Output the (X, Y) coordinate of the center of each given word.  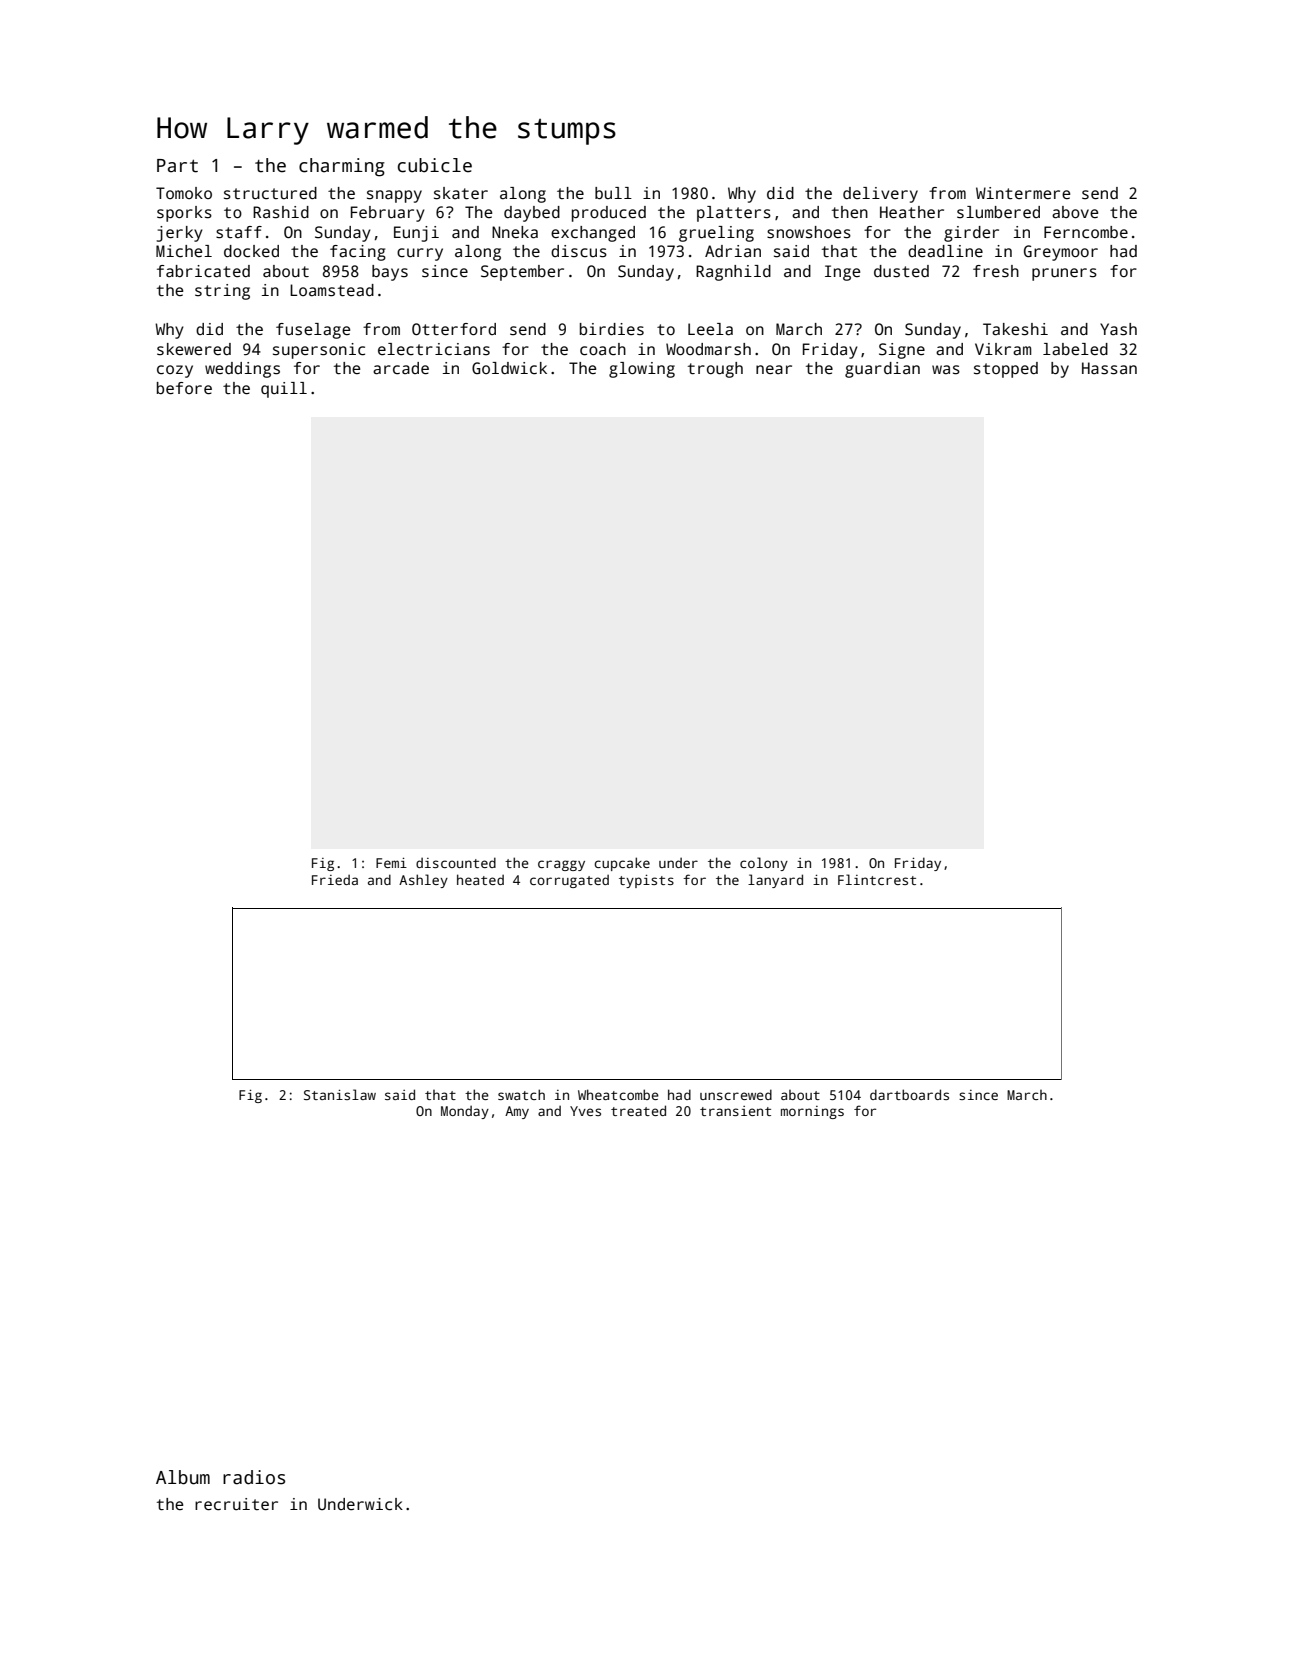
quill (284, 390)
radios (254, 1477)
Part (177, 166)
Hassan (1109, 368)
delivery (880, 195)
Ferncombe (1086, 232)
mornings (812, 1112)
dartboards (909, 1094)
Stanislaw (340, 1094)
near (774, 369)
